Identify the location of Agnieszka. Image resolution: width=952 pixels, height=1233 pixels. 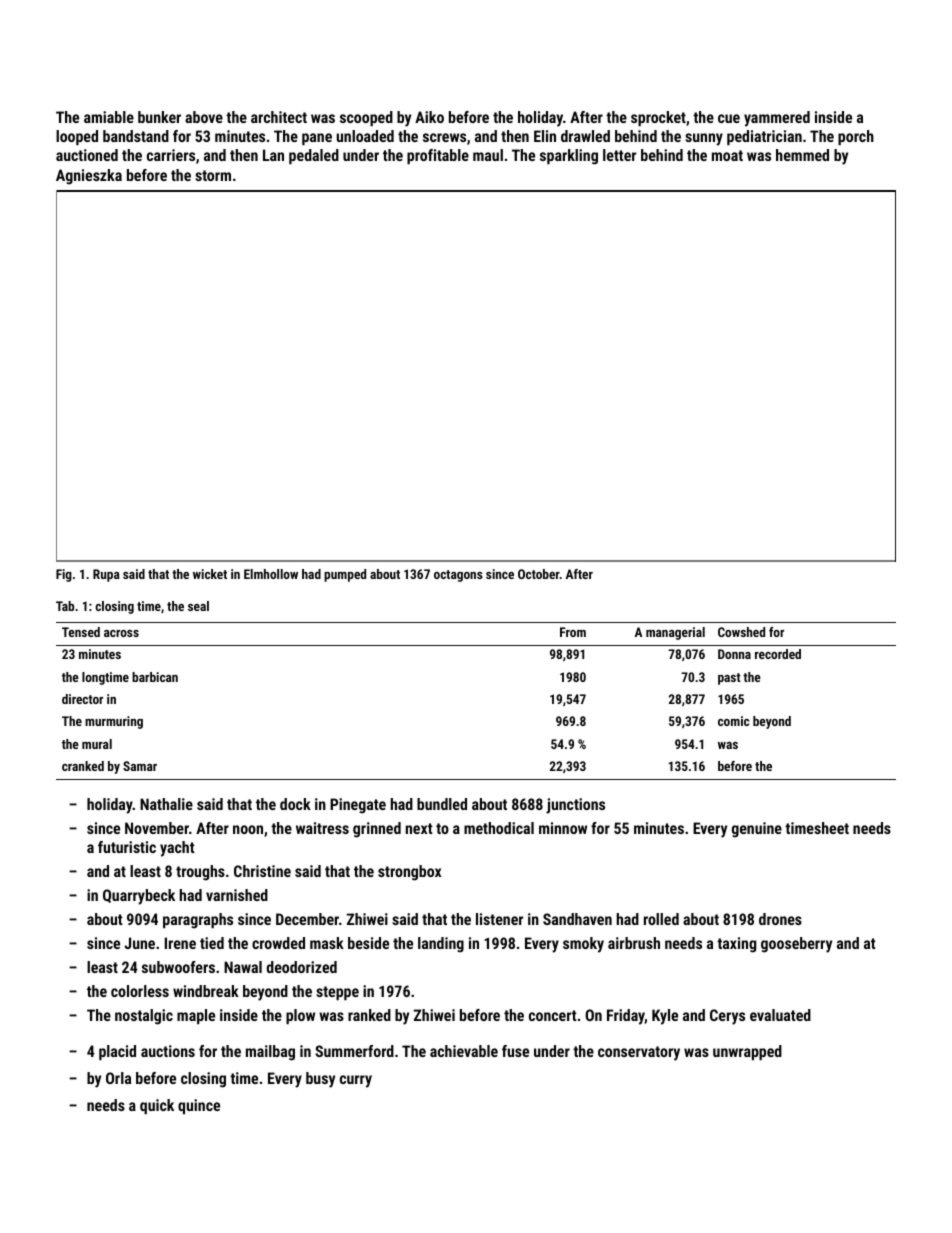
(89, 177).
